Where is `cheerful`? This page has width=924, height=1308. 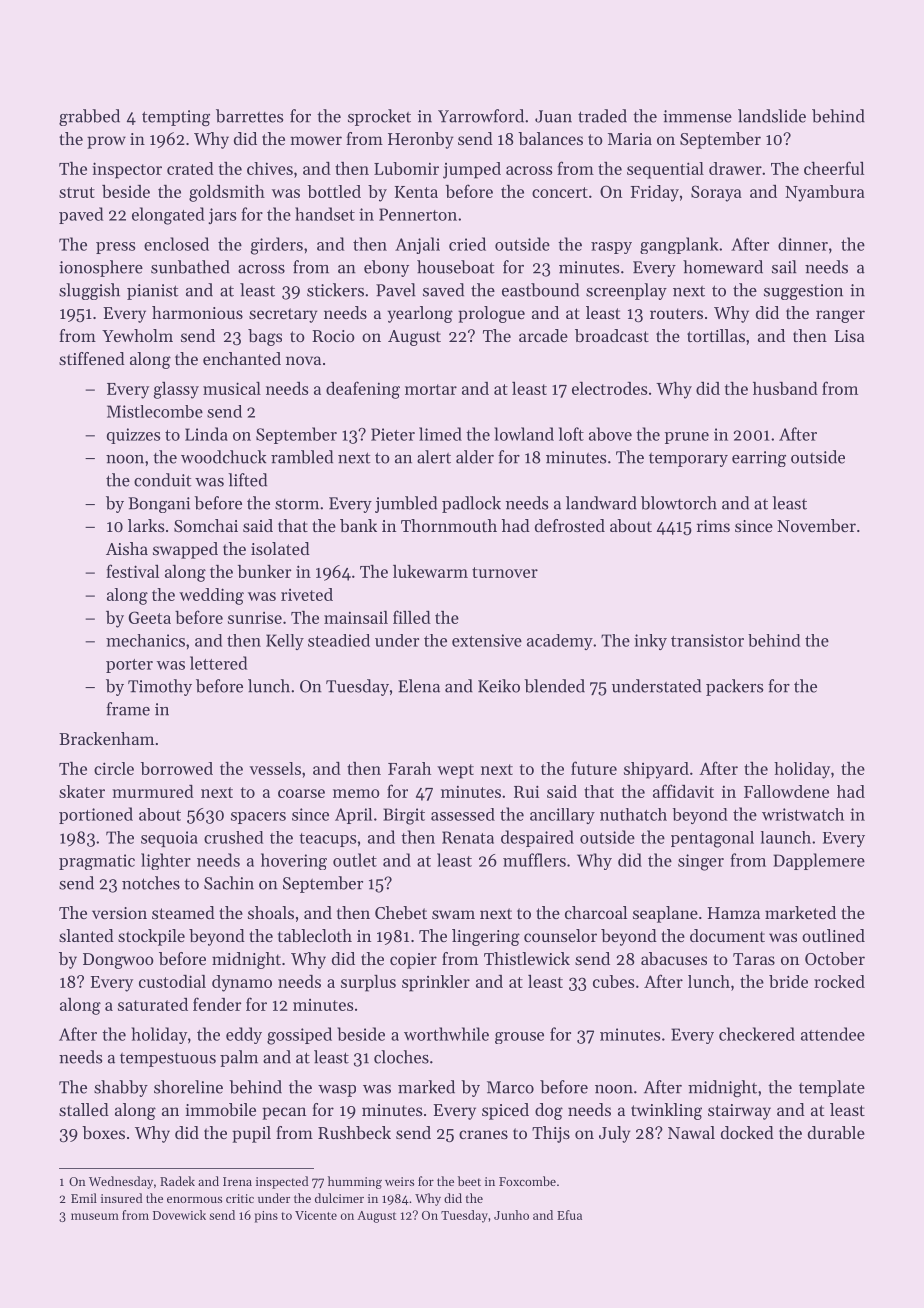
cheerful is located at coordinates (834, 168).
